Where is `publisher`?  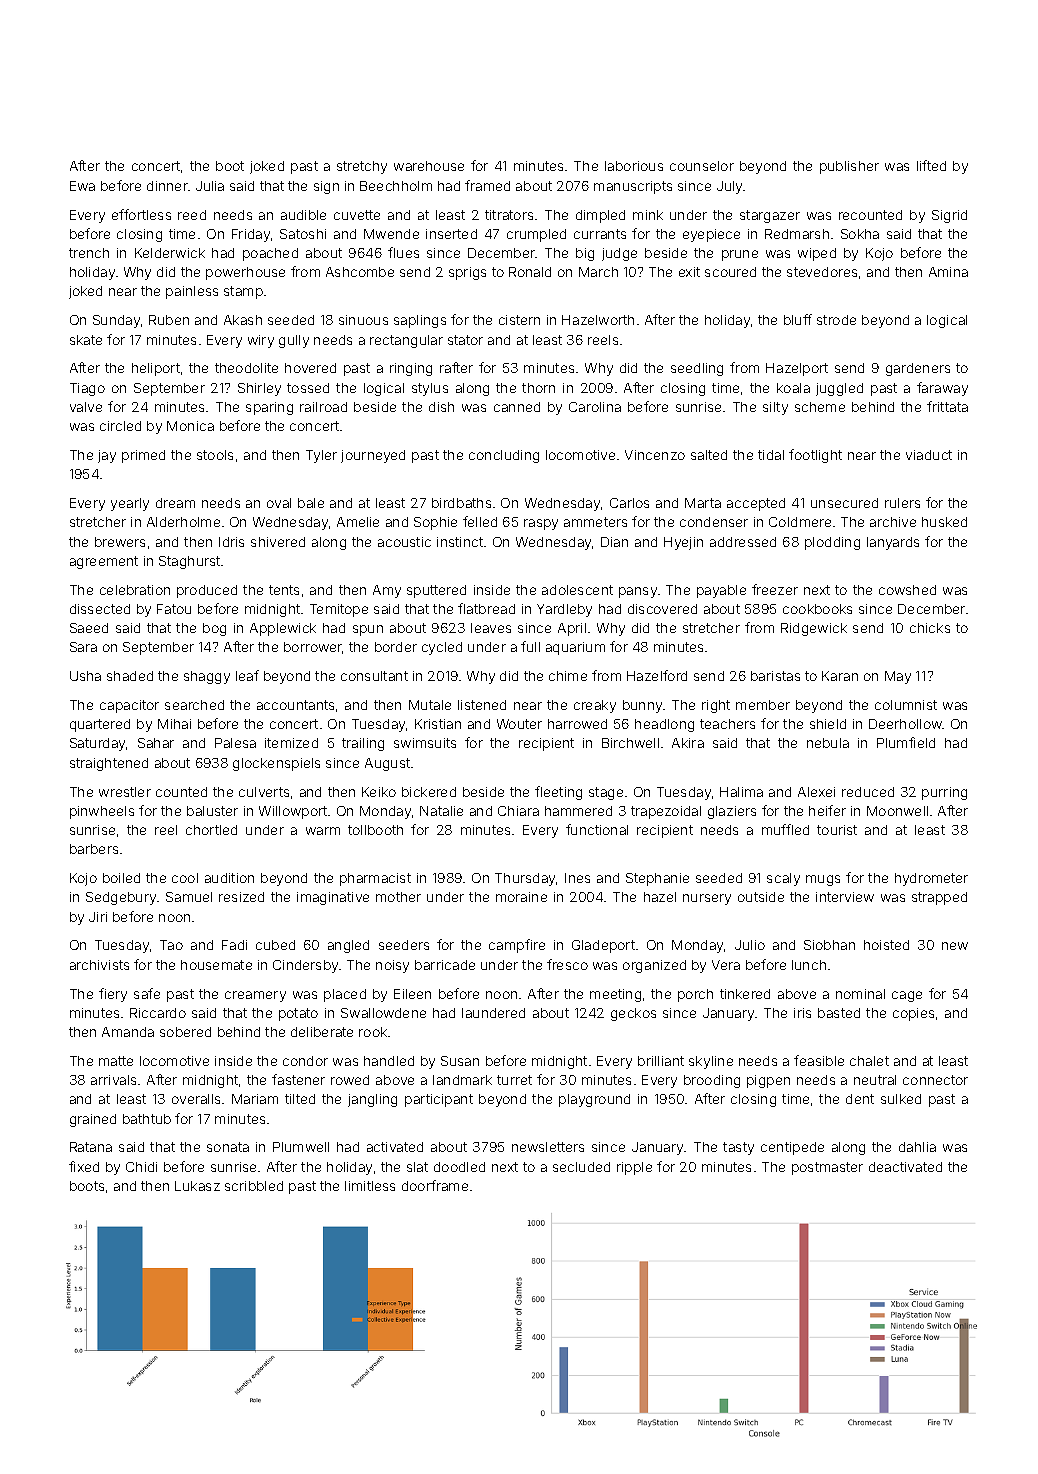
publisher is located at coordinates (849, 167).
